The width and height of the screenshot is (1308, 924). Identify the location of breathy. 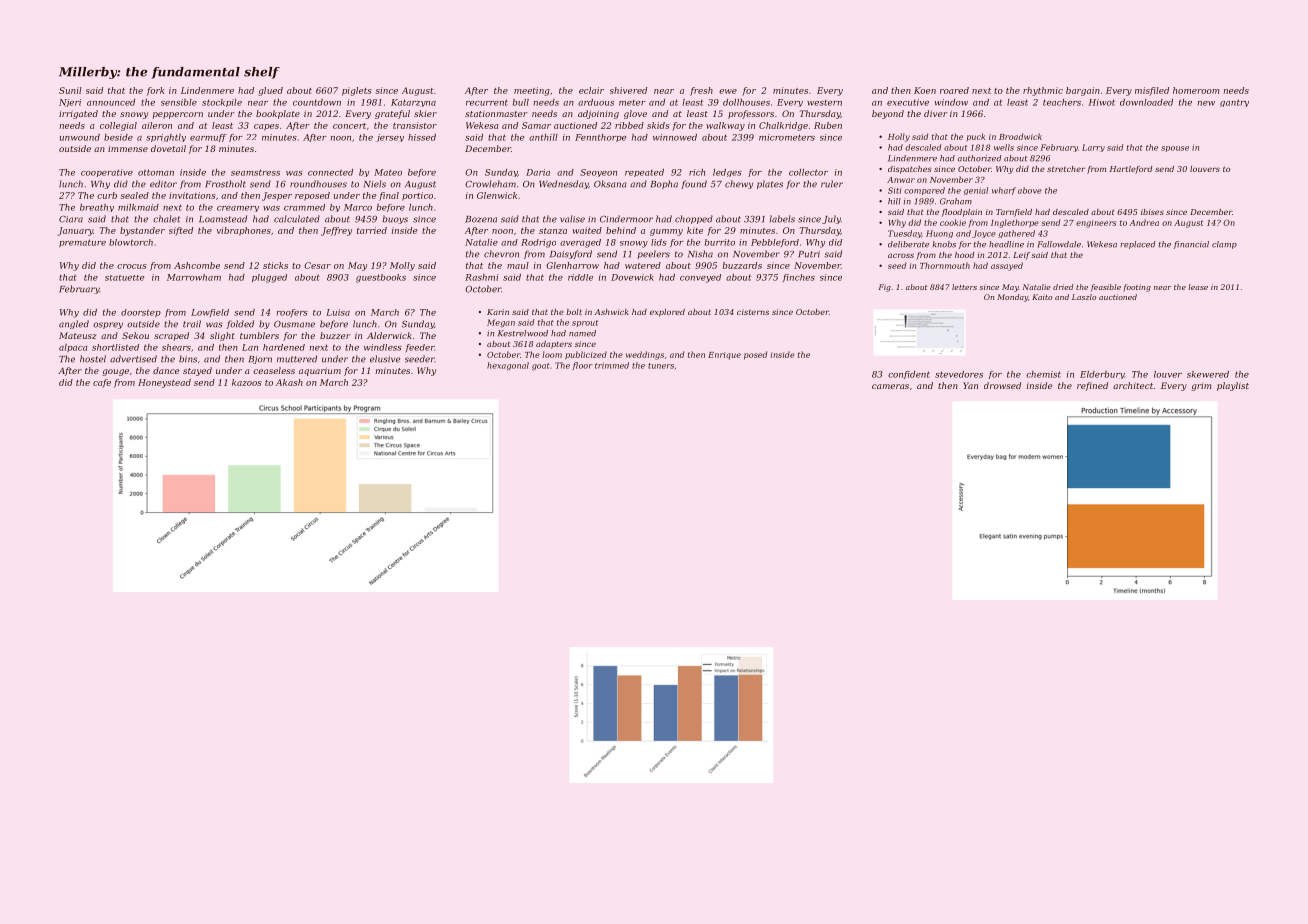
(97, 208).
